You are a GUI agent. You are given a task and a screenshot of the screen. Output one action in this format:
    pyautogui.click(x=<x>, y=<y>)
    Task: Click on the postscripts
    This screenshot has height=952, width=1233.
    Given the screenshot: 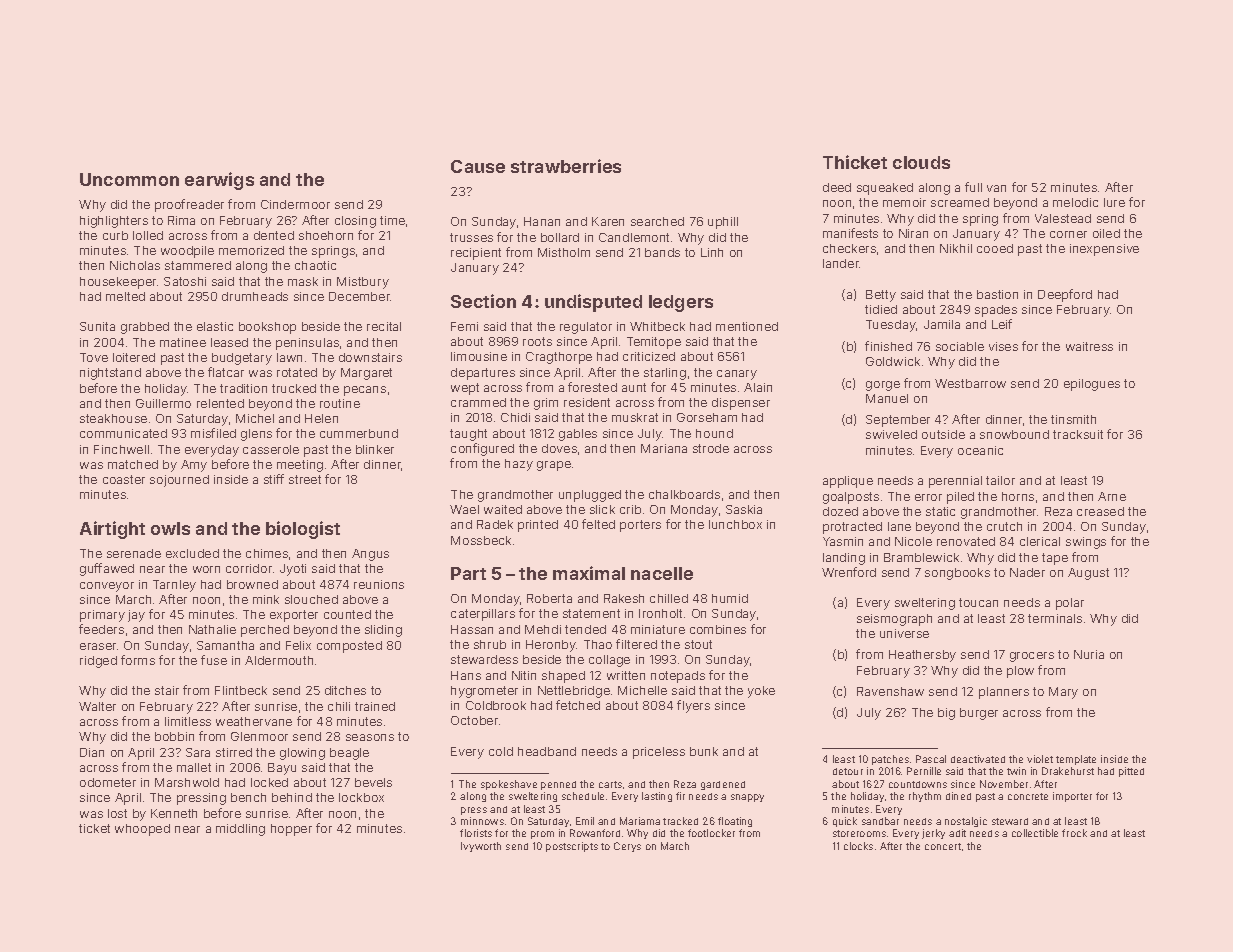 What is the action you would take?
    pyautogui.click(x=572, y=847)
